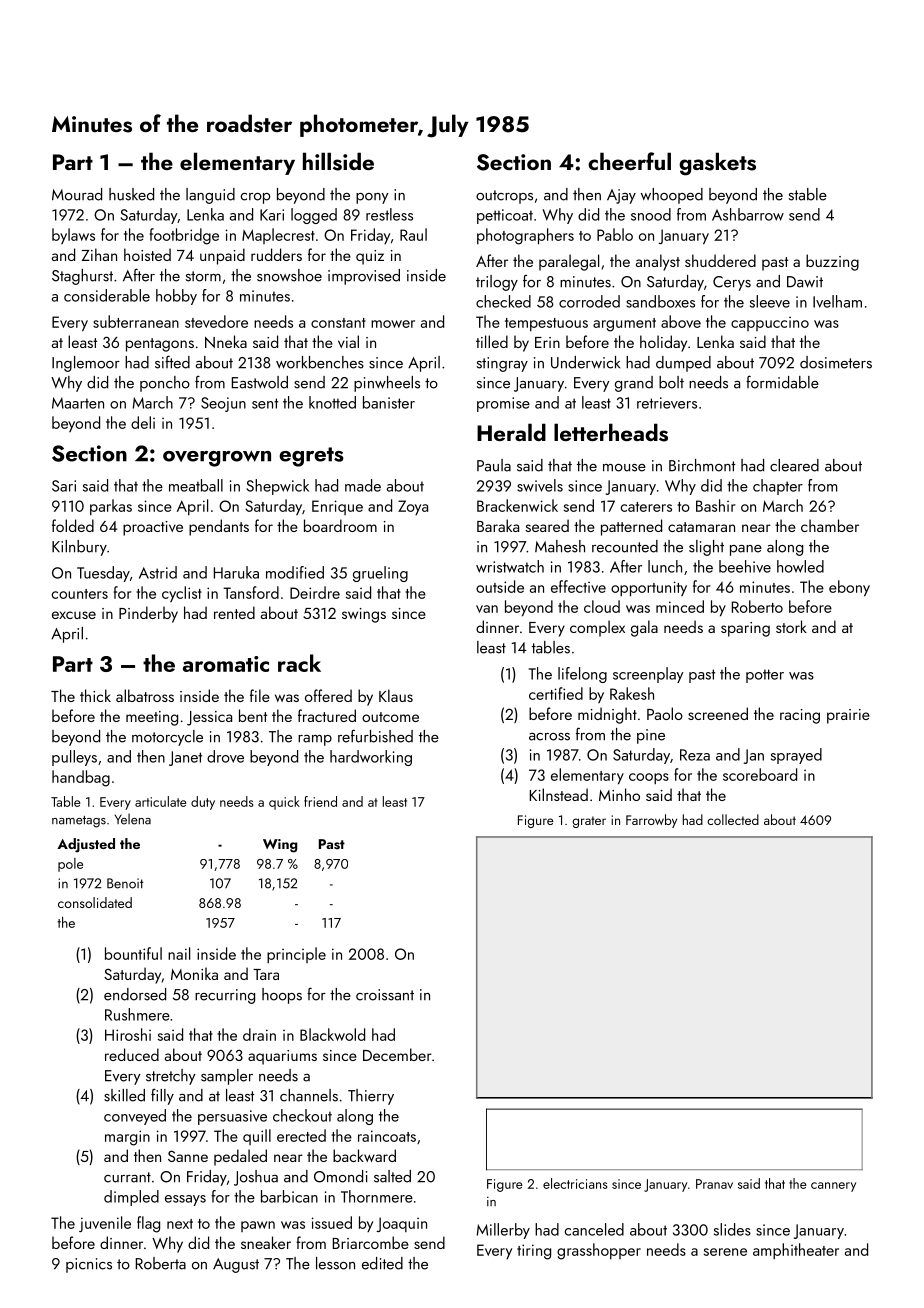 The height and width of the screenshot is (1308, 924). I want to click on cheerful, so click(629, 161).
